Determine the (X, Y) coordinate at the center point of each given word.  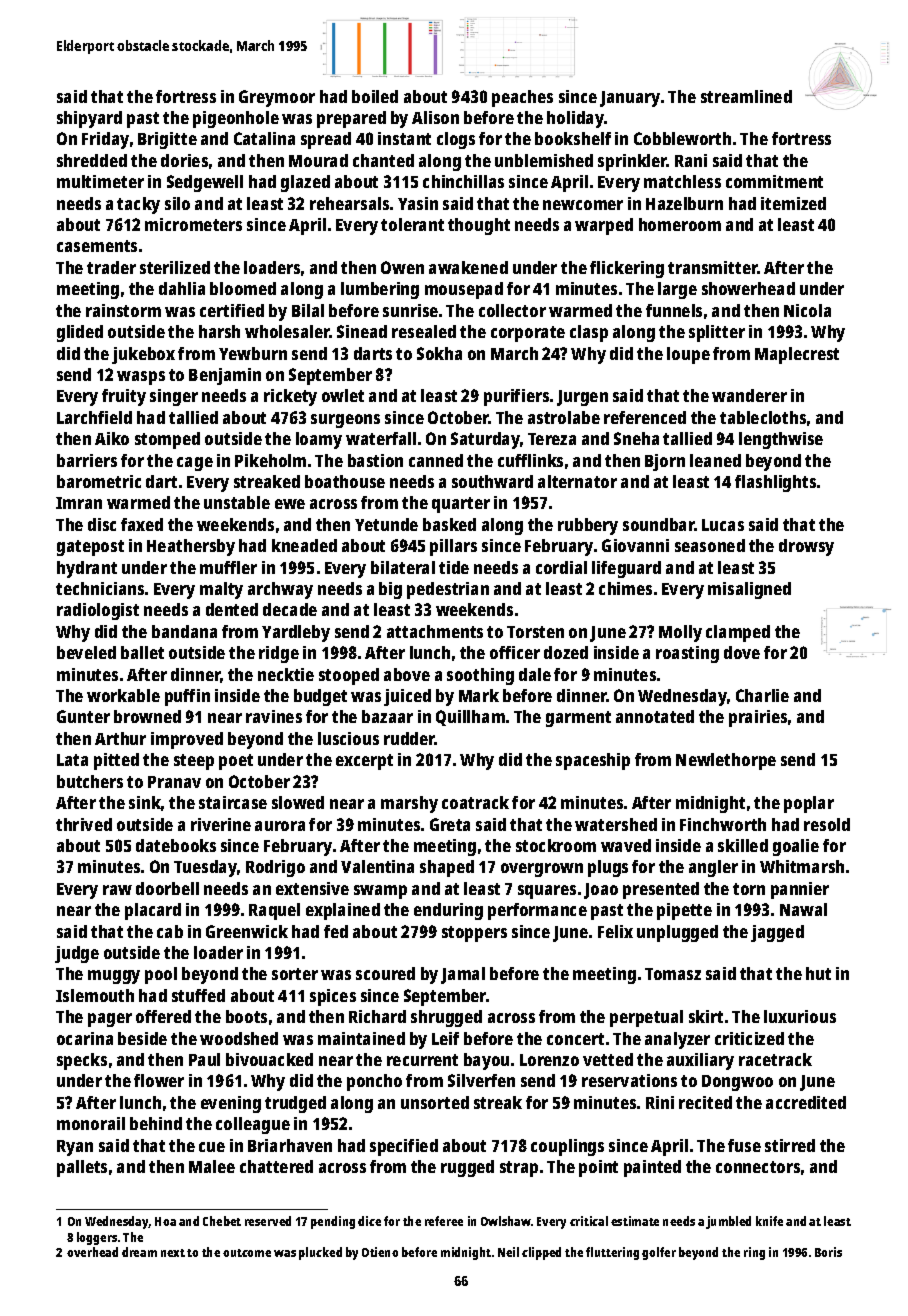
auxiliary (700, 1061)
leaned (715, 460)
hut (818, 973)
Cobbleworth (682, 138)
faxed (142, 524)
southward (492, 481)
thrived (84, 824)
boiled (375, 96)
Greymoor (277, 98)
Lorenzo (549, 1060)
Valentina (377, 866)
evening (231, 1104)
